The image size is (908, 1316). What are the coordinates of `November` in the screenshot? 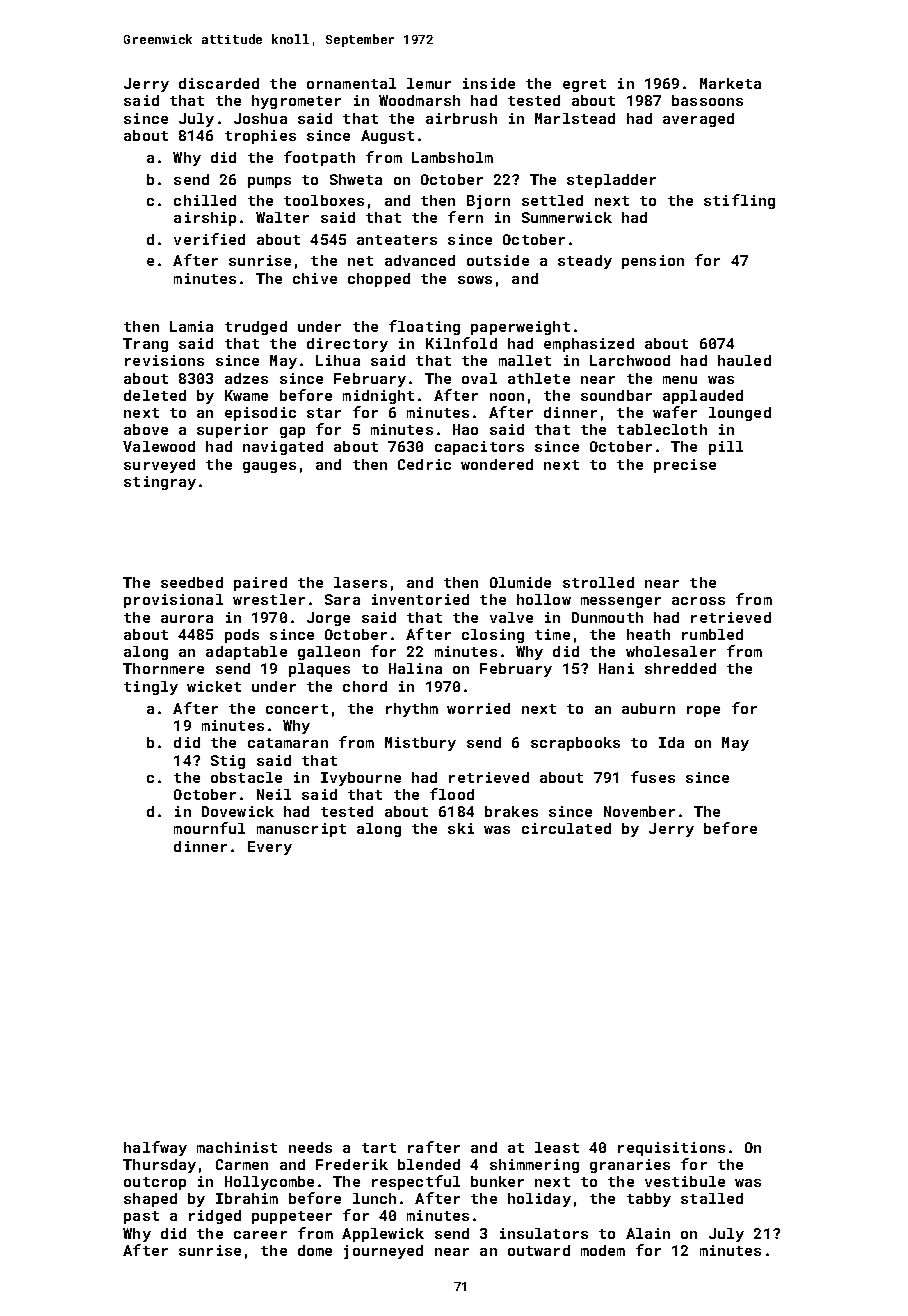 It's located at (639, 811).
